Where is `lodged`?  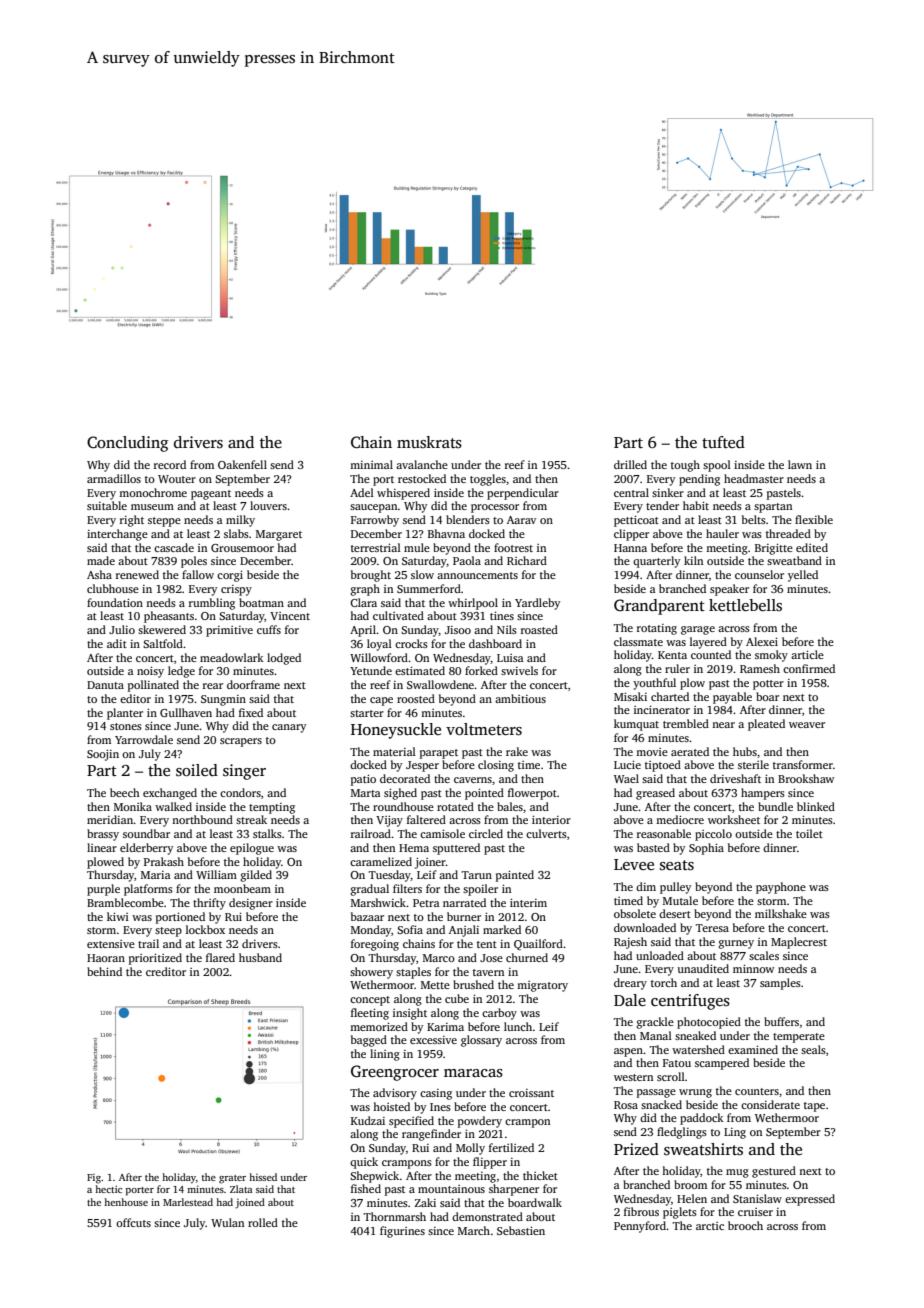
lodged is located at coordinates (284, 659).
